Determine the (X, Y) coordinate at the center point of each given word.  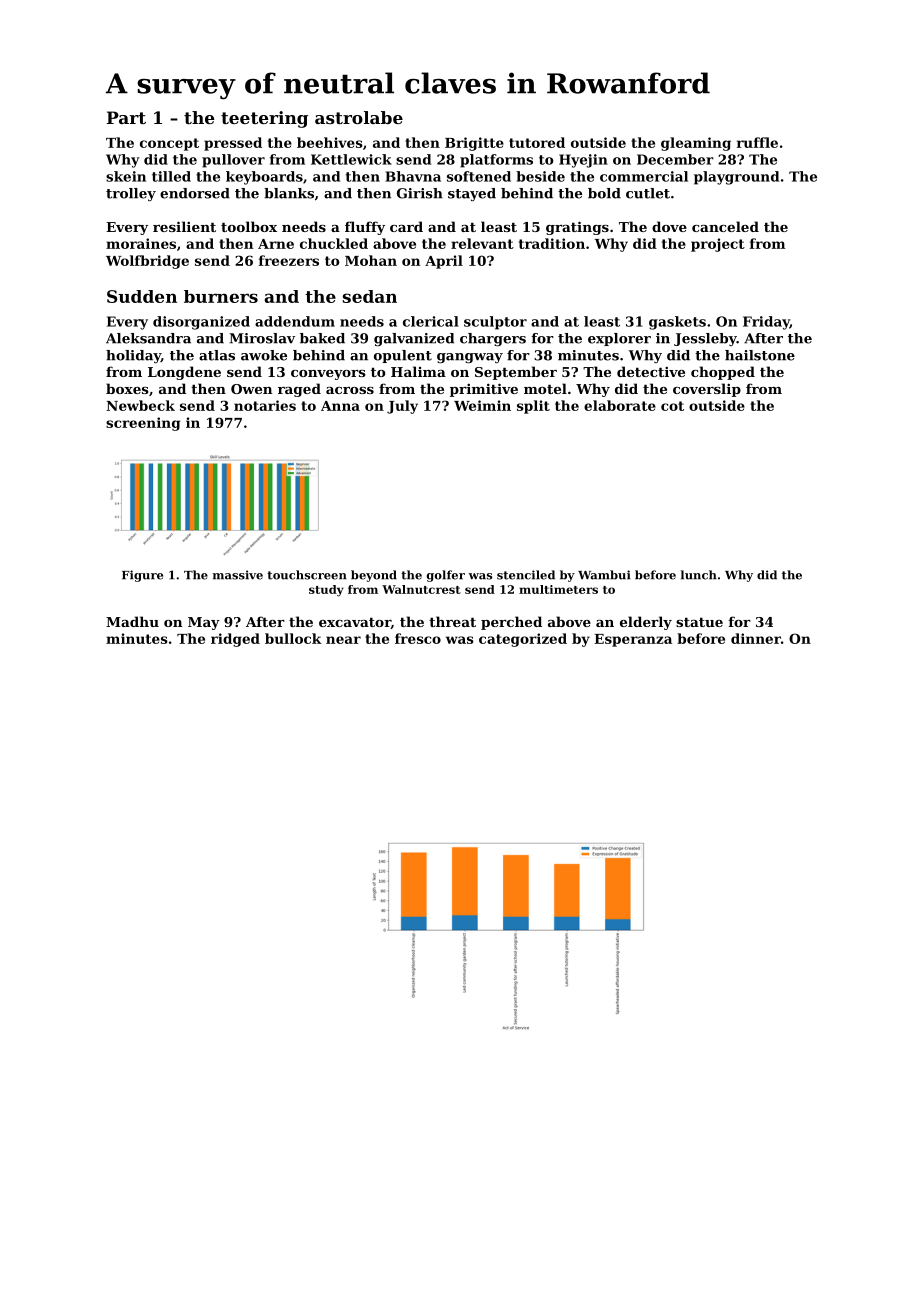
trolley (131, 194)
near (343, 640)
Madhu (132, 621)
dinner (756, 638)
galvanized (414, 339)
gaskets (677, 323)
